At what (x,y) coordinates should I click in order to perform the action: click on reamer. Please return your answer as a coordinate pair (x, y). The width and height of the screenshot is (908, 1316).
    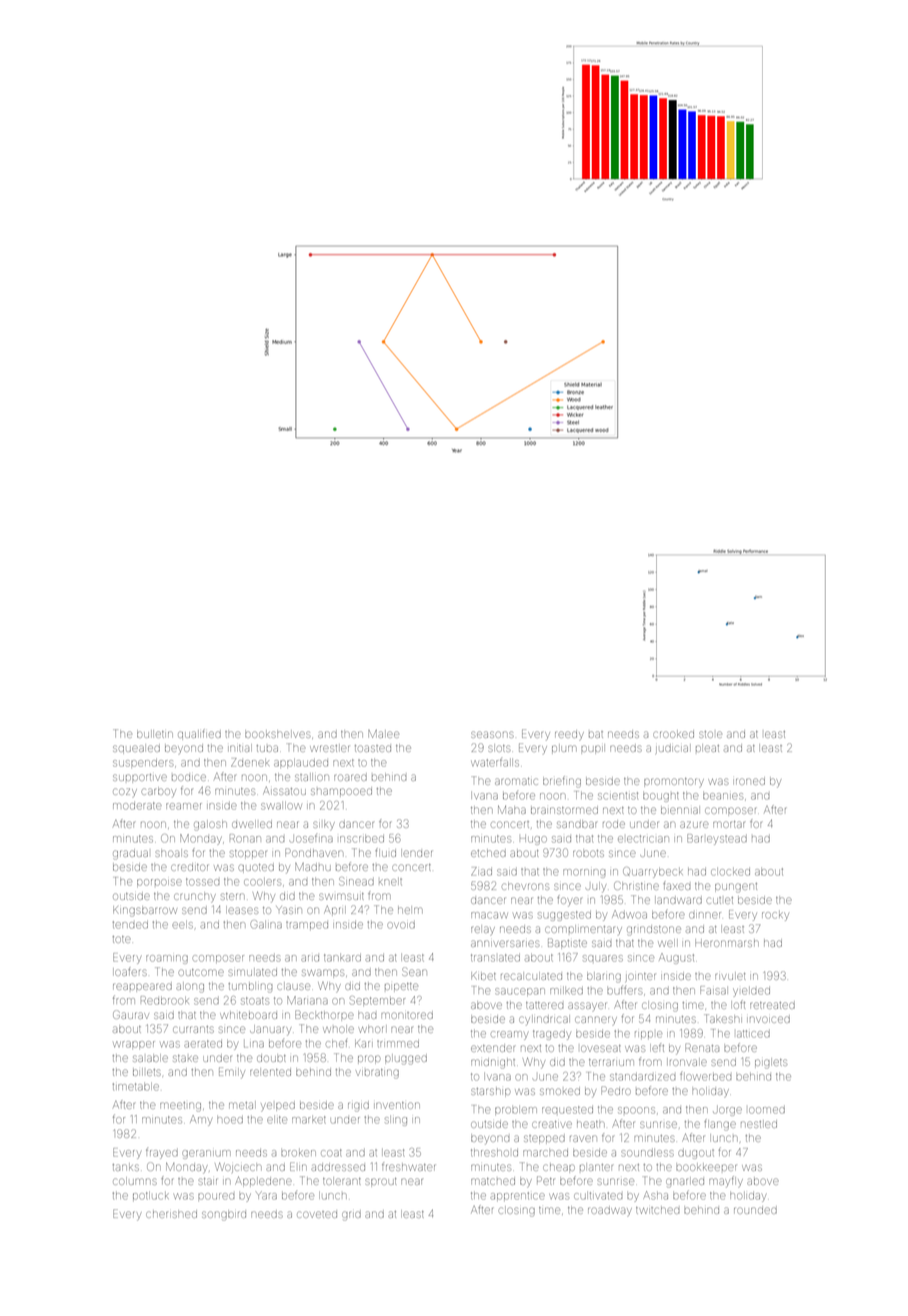
    Looking at the image, I should click on (184, 806).
